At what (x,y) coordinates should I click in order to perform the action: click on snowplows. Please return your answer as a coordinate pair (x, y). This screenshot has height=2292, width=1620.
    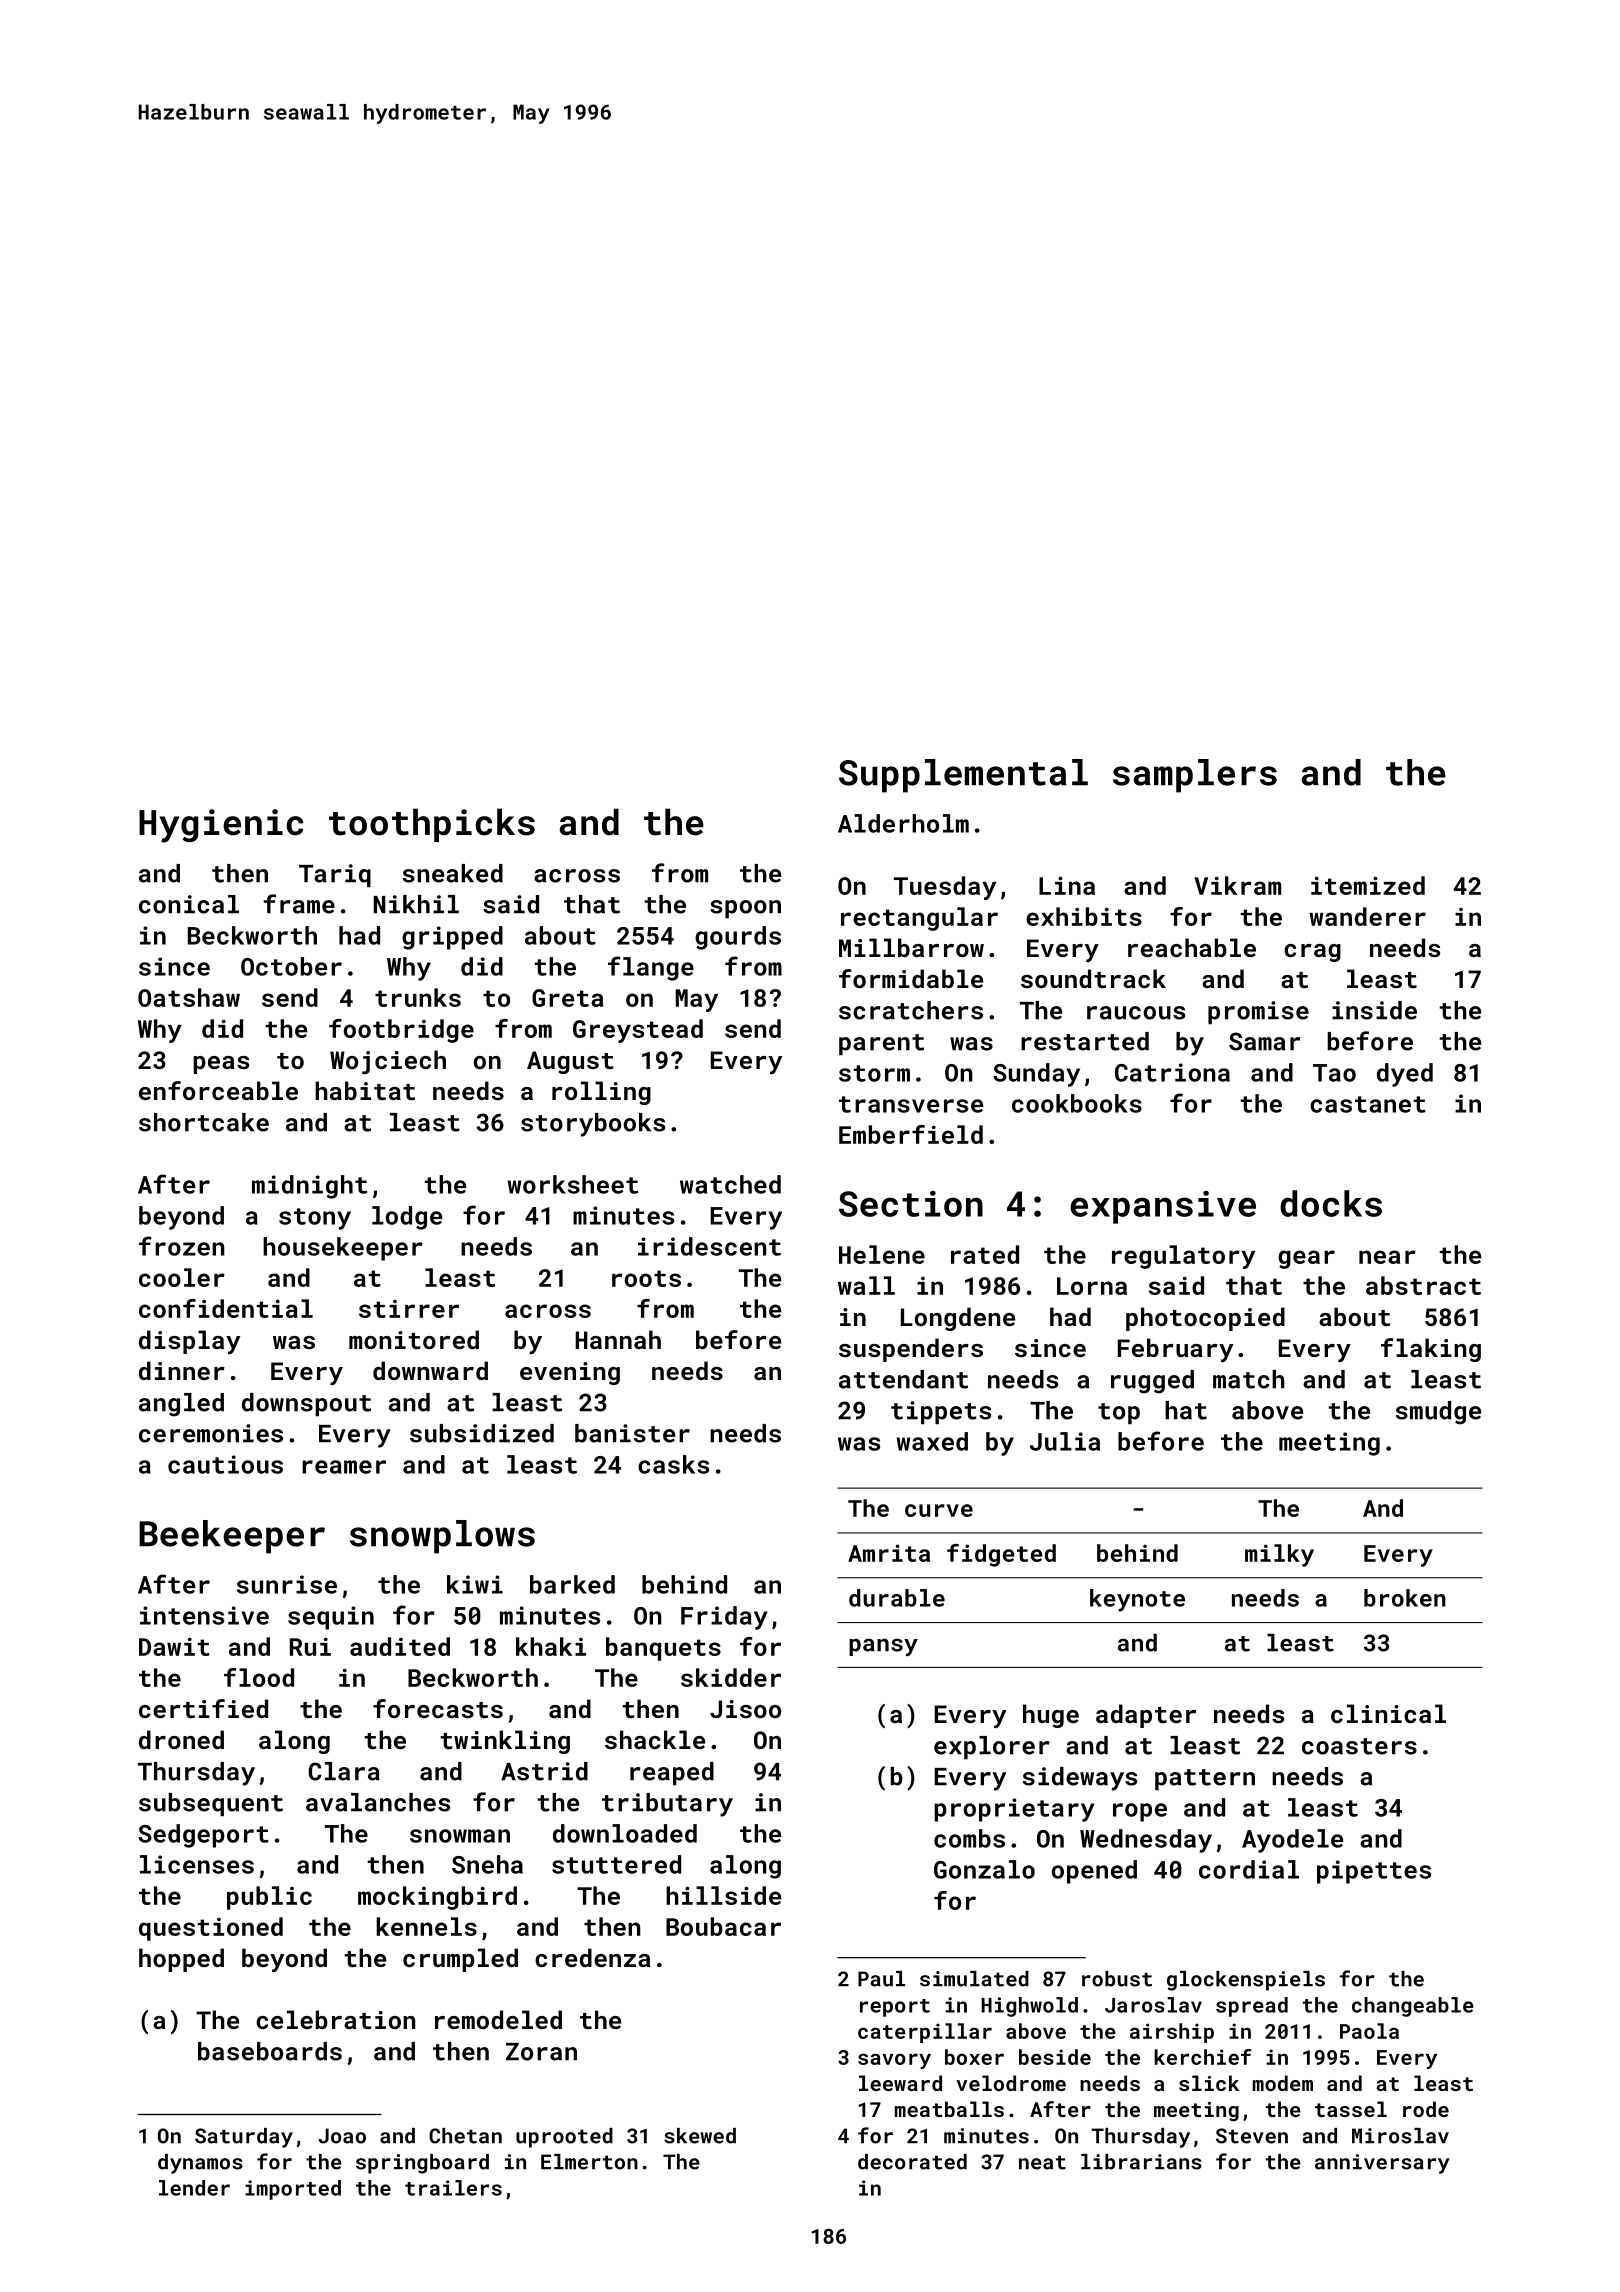
    Looking at the image, I should click on (442, 1537).
